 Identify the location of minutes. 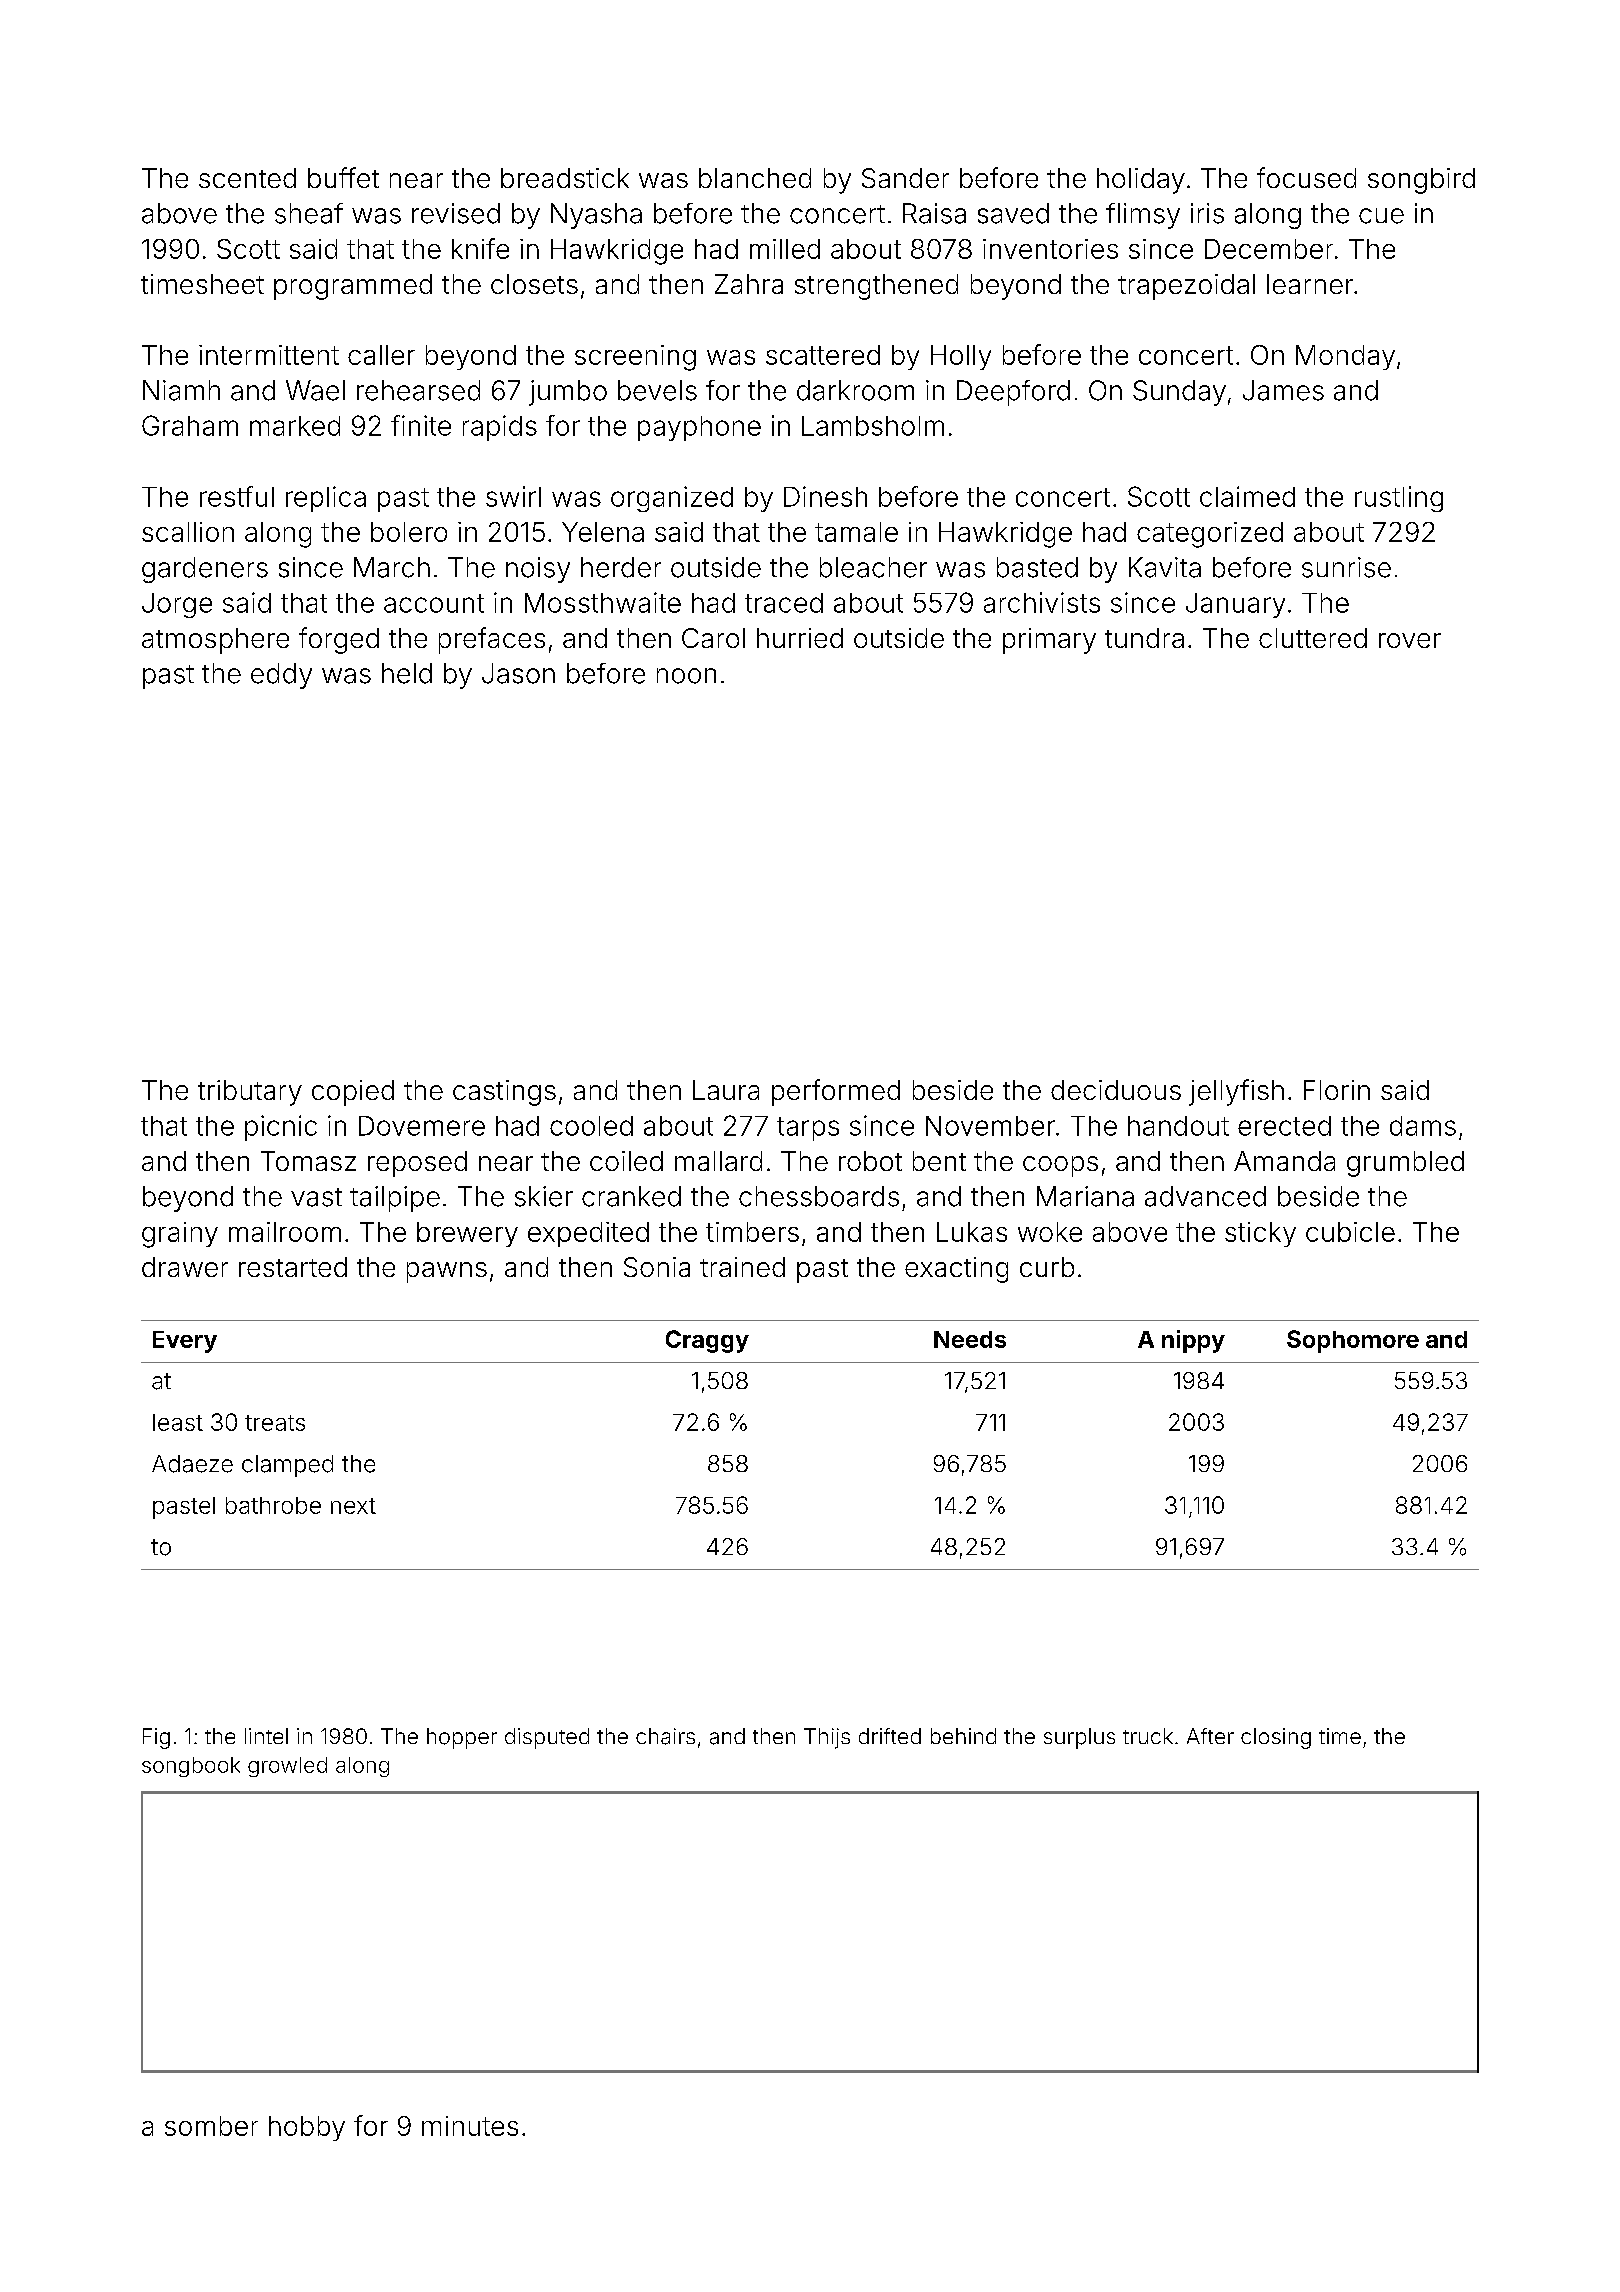
(470, 2126).
